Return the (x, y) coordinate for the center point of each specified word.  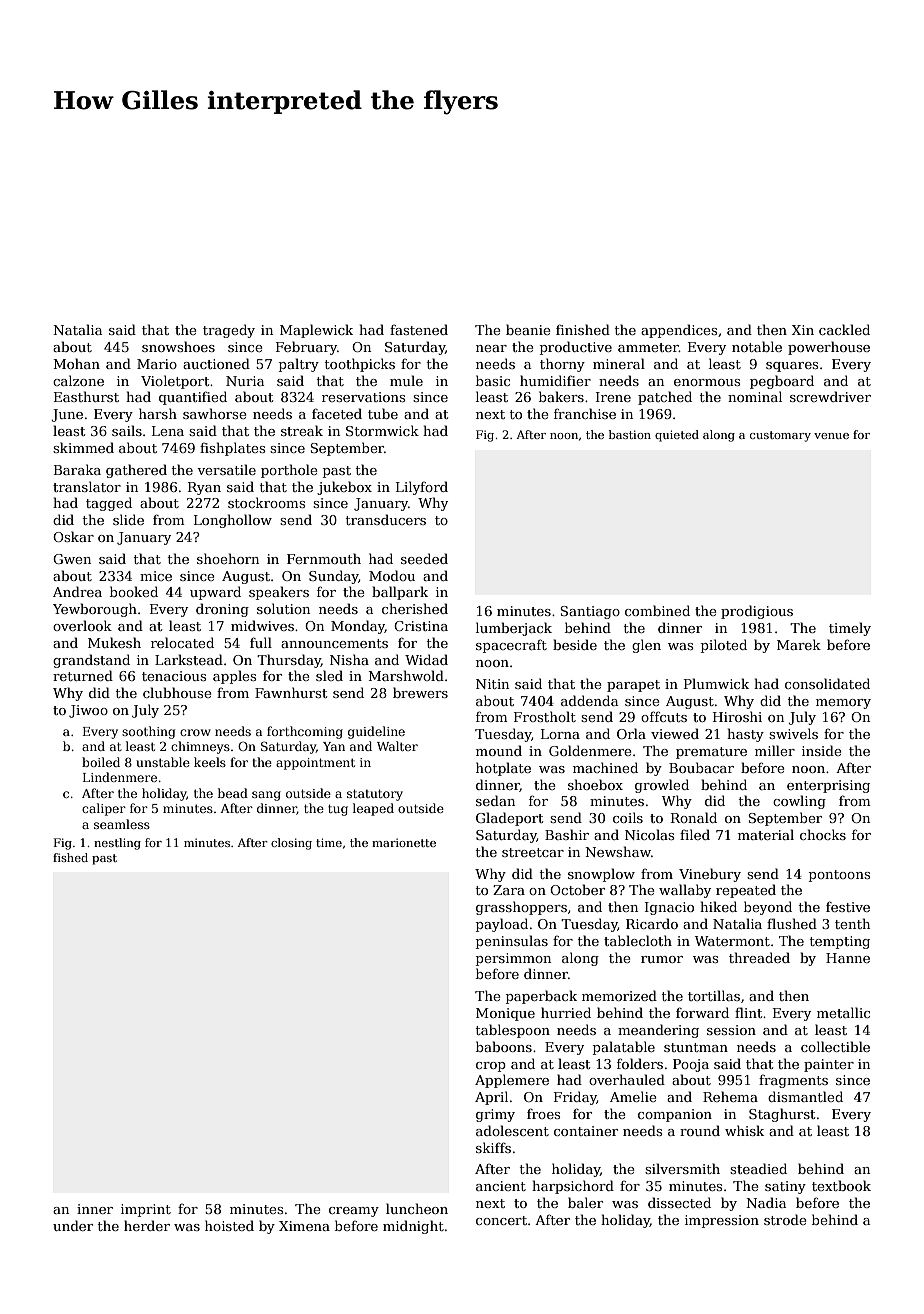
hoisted (229, 1225)
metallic (843, 1012)
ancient (501, 1186)
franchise (585, 413)
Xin (803, 330)
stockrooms (266, 502)
